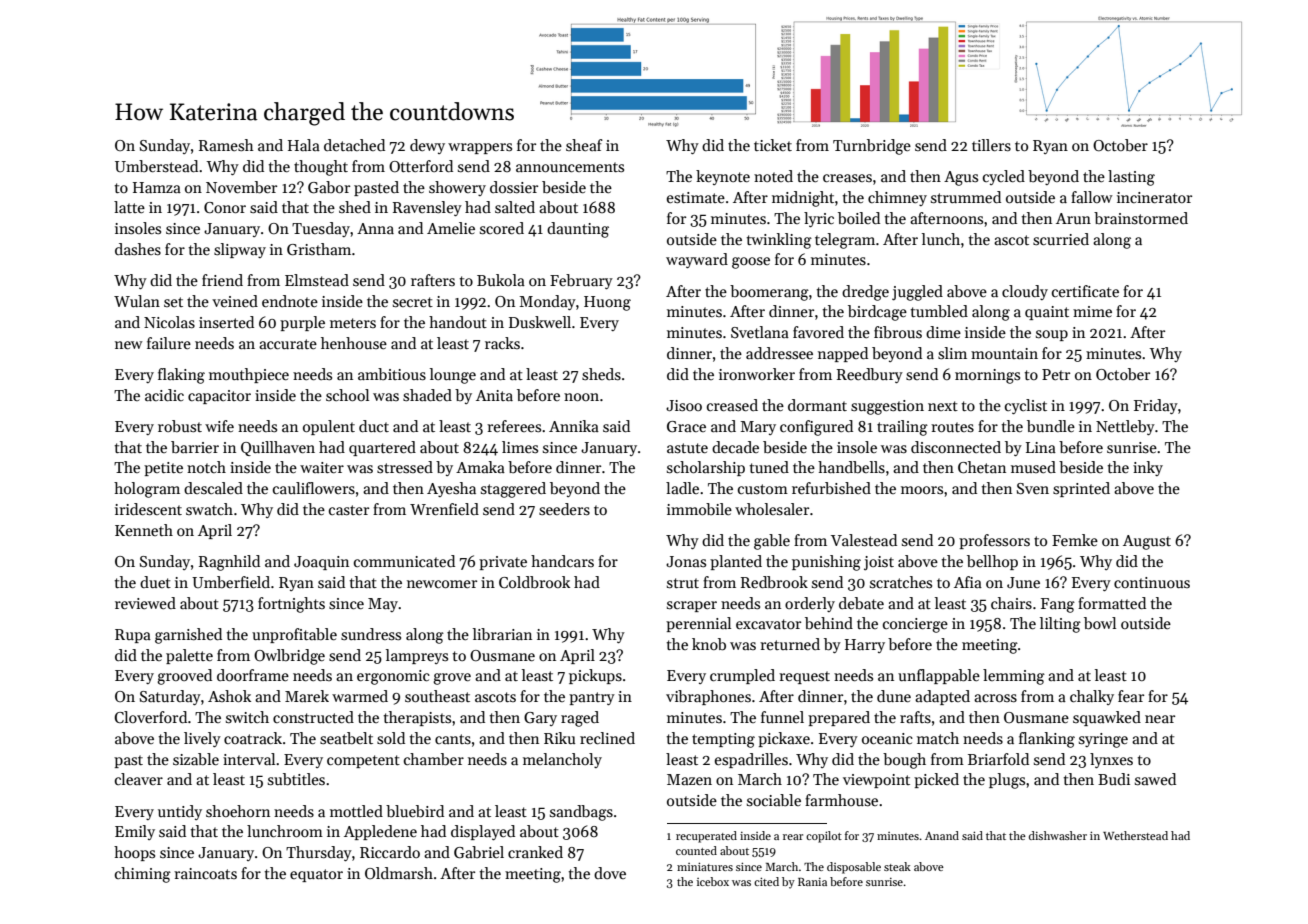 This screenshot has height=924, width=1308. What do you see at coordinates (164, 395) in the screenshot?
I see `acidic` at bounding box center [164, 395].
